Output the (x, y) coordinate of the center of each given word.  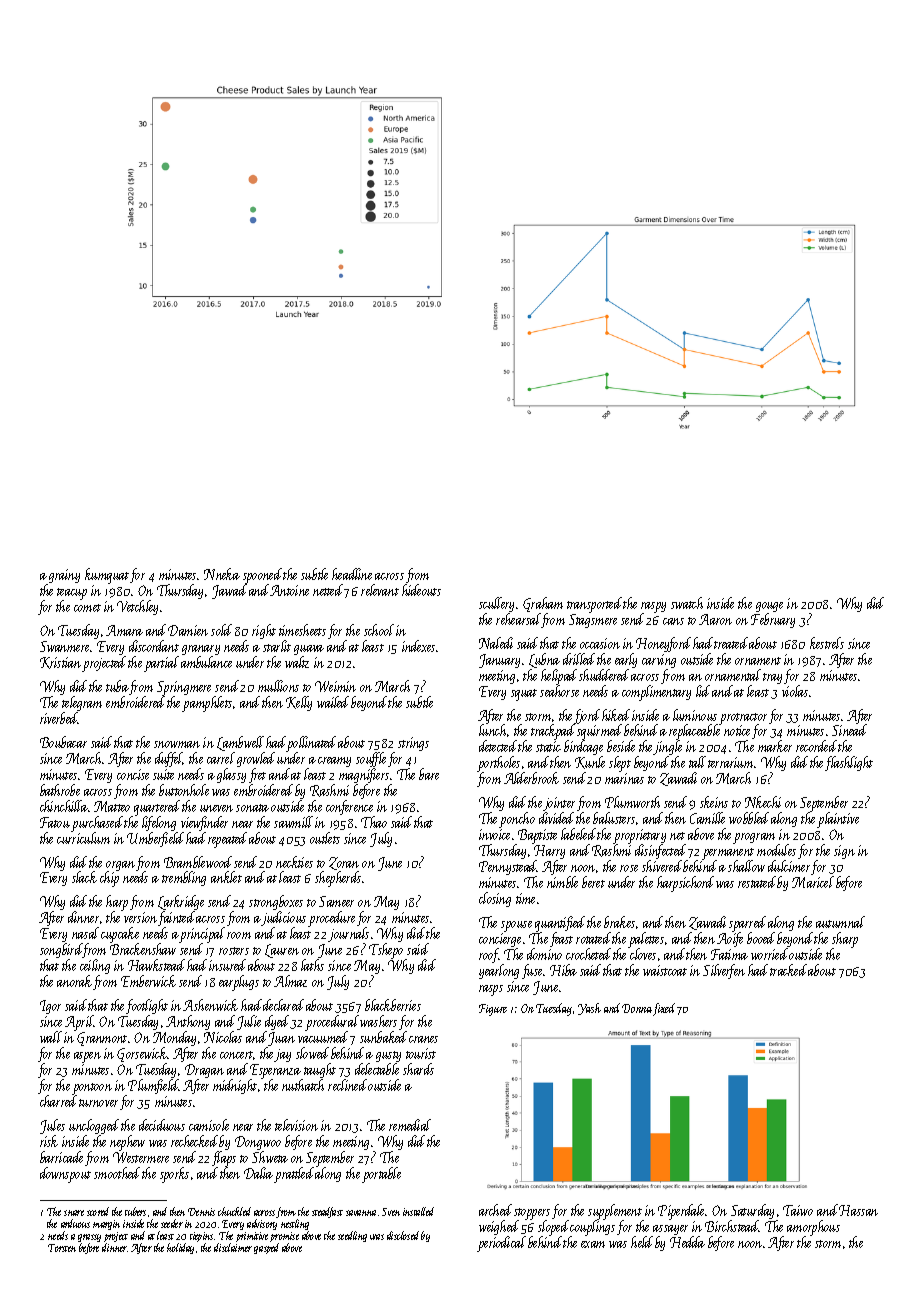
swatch (687, 603)
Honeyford (663, 644)
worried (769, 954)
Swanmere (65, 646)
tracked (788, 970)
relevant (380, 590)
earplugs (239, 983)
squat (524, 695)
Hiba (563, 970)
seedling (352, 1236)
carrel (221, 758)
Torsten (62, 1248)
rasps (491, 990)
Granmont (102, 1039)
